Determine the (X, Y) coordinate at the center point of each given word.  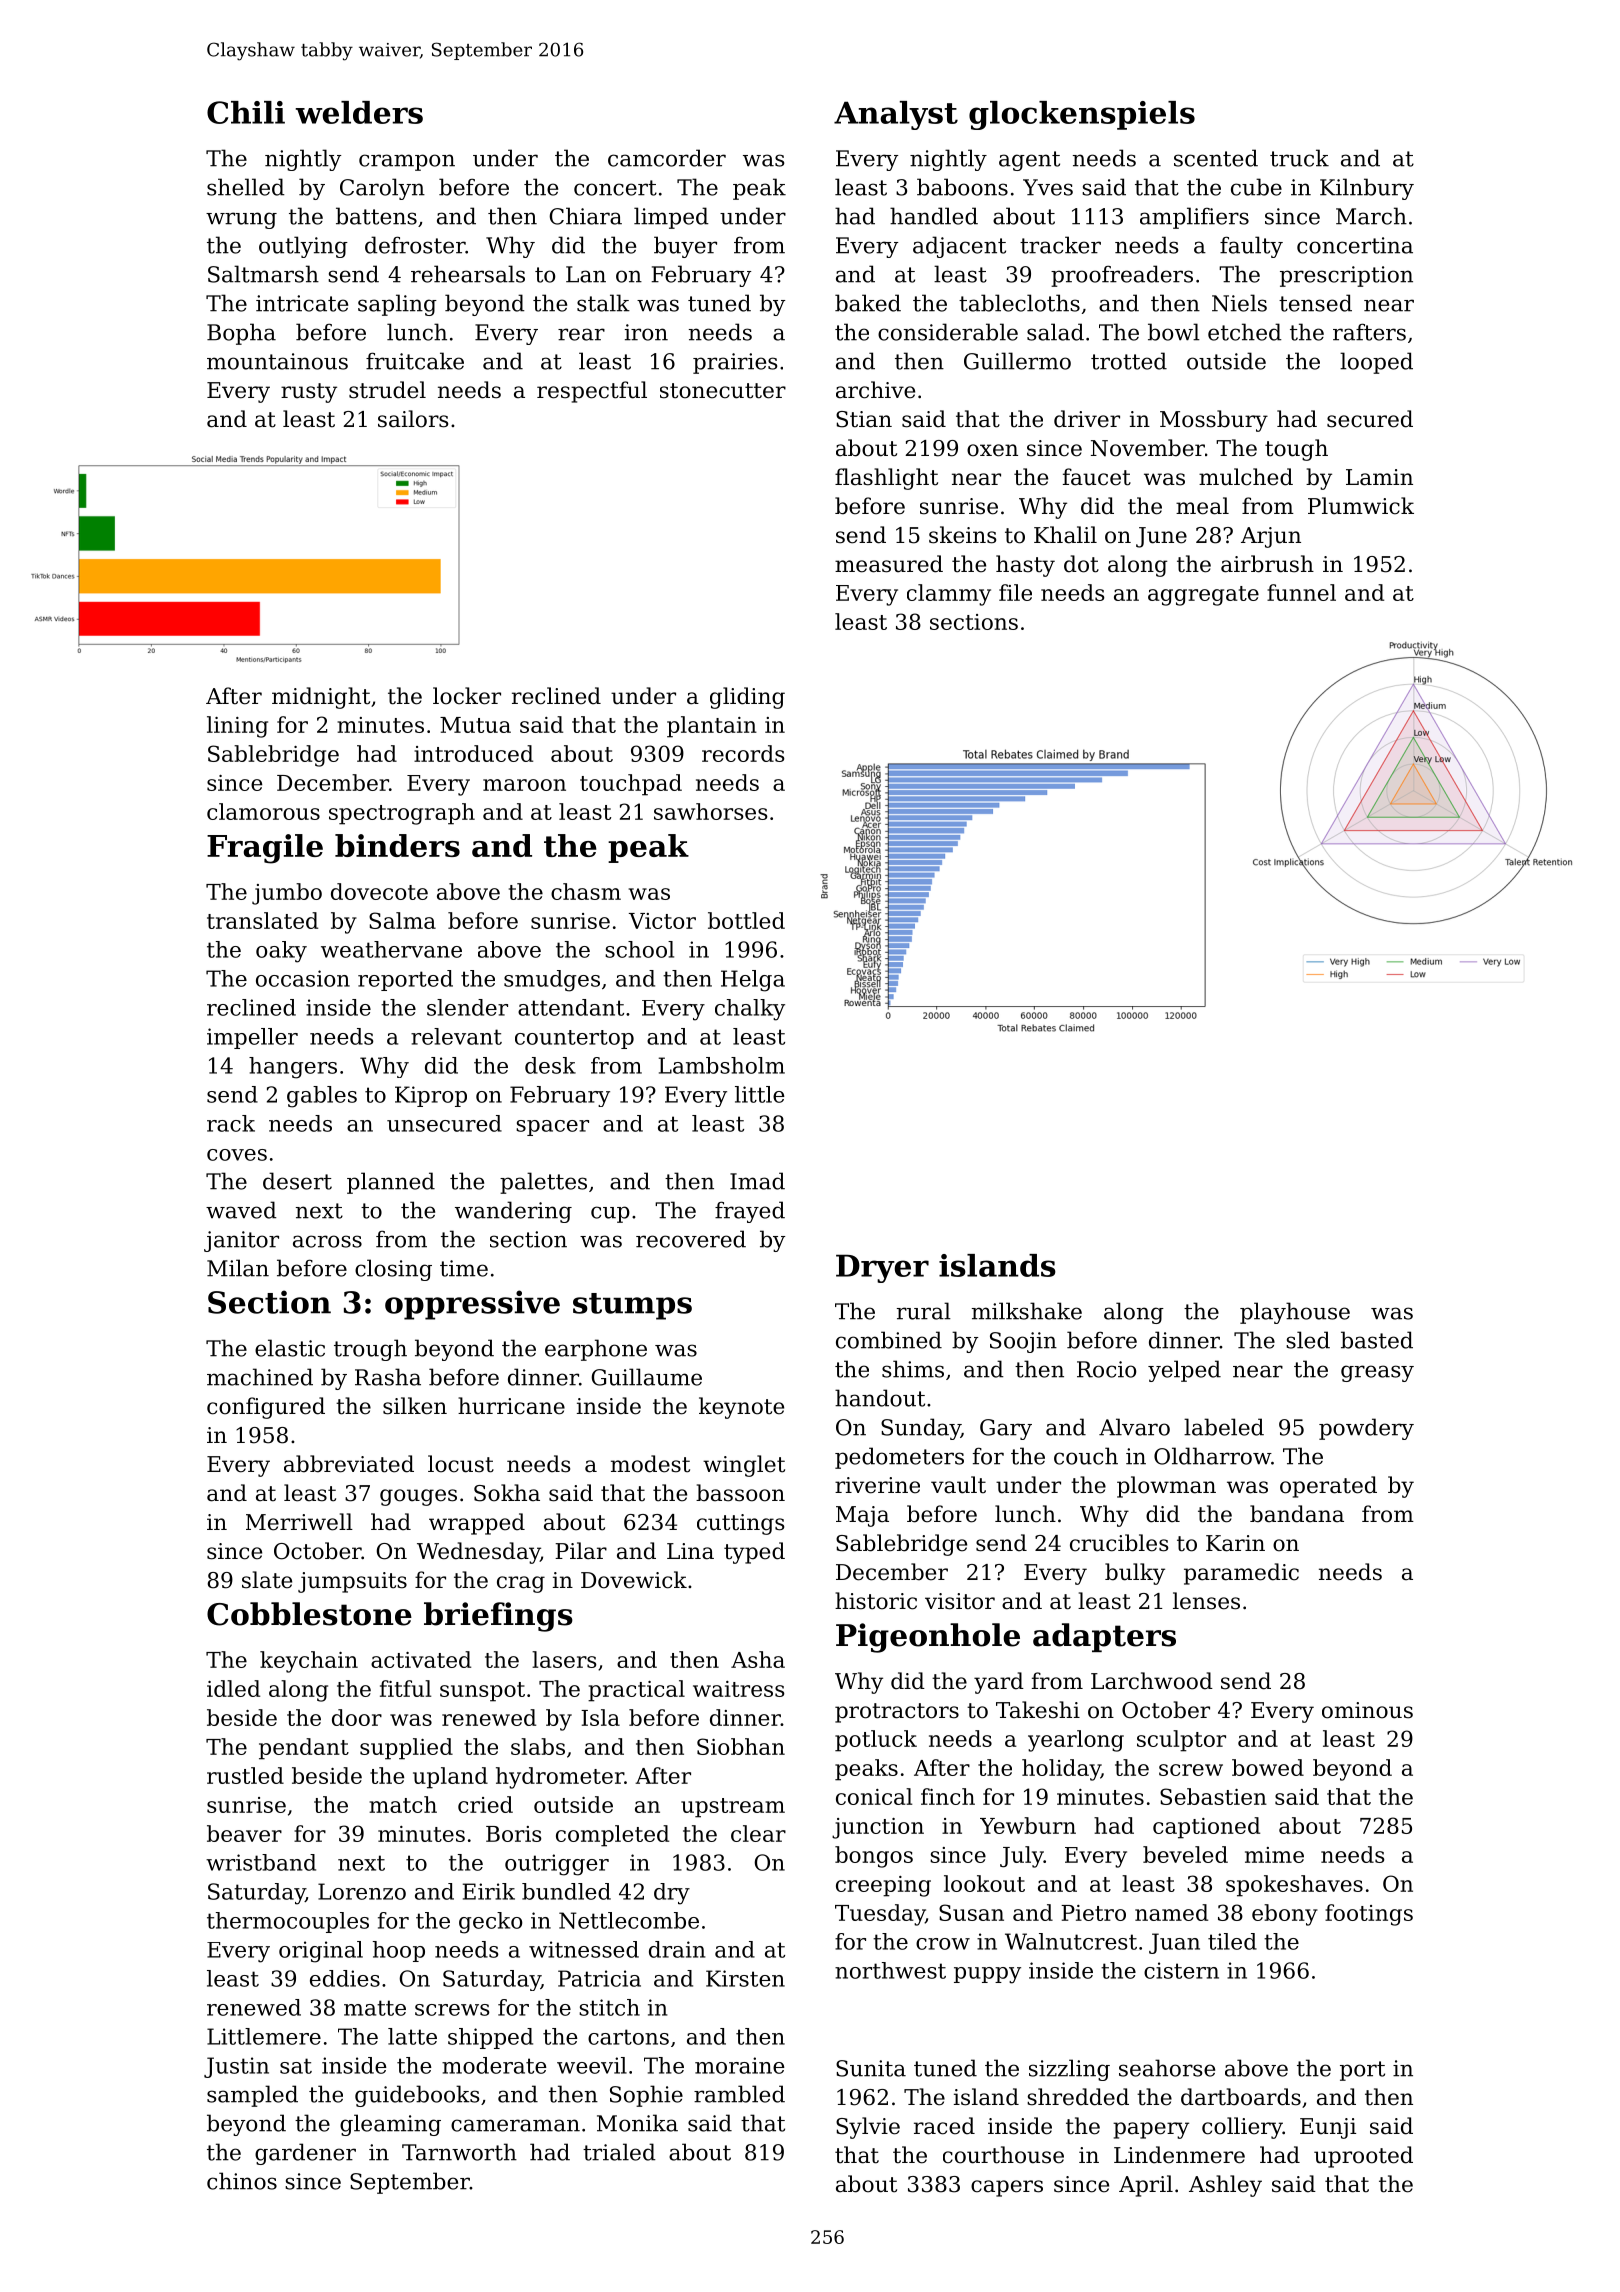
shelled (246, 187)
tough (1296, 450)
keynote (741, 1408)
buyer (685, 247)
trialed (619, 2152)
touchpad (631, 785)
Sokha (507, 1493)
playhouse (1295, 1313)
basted (1377, 1340)
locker (467, 696)
